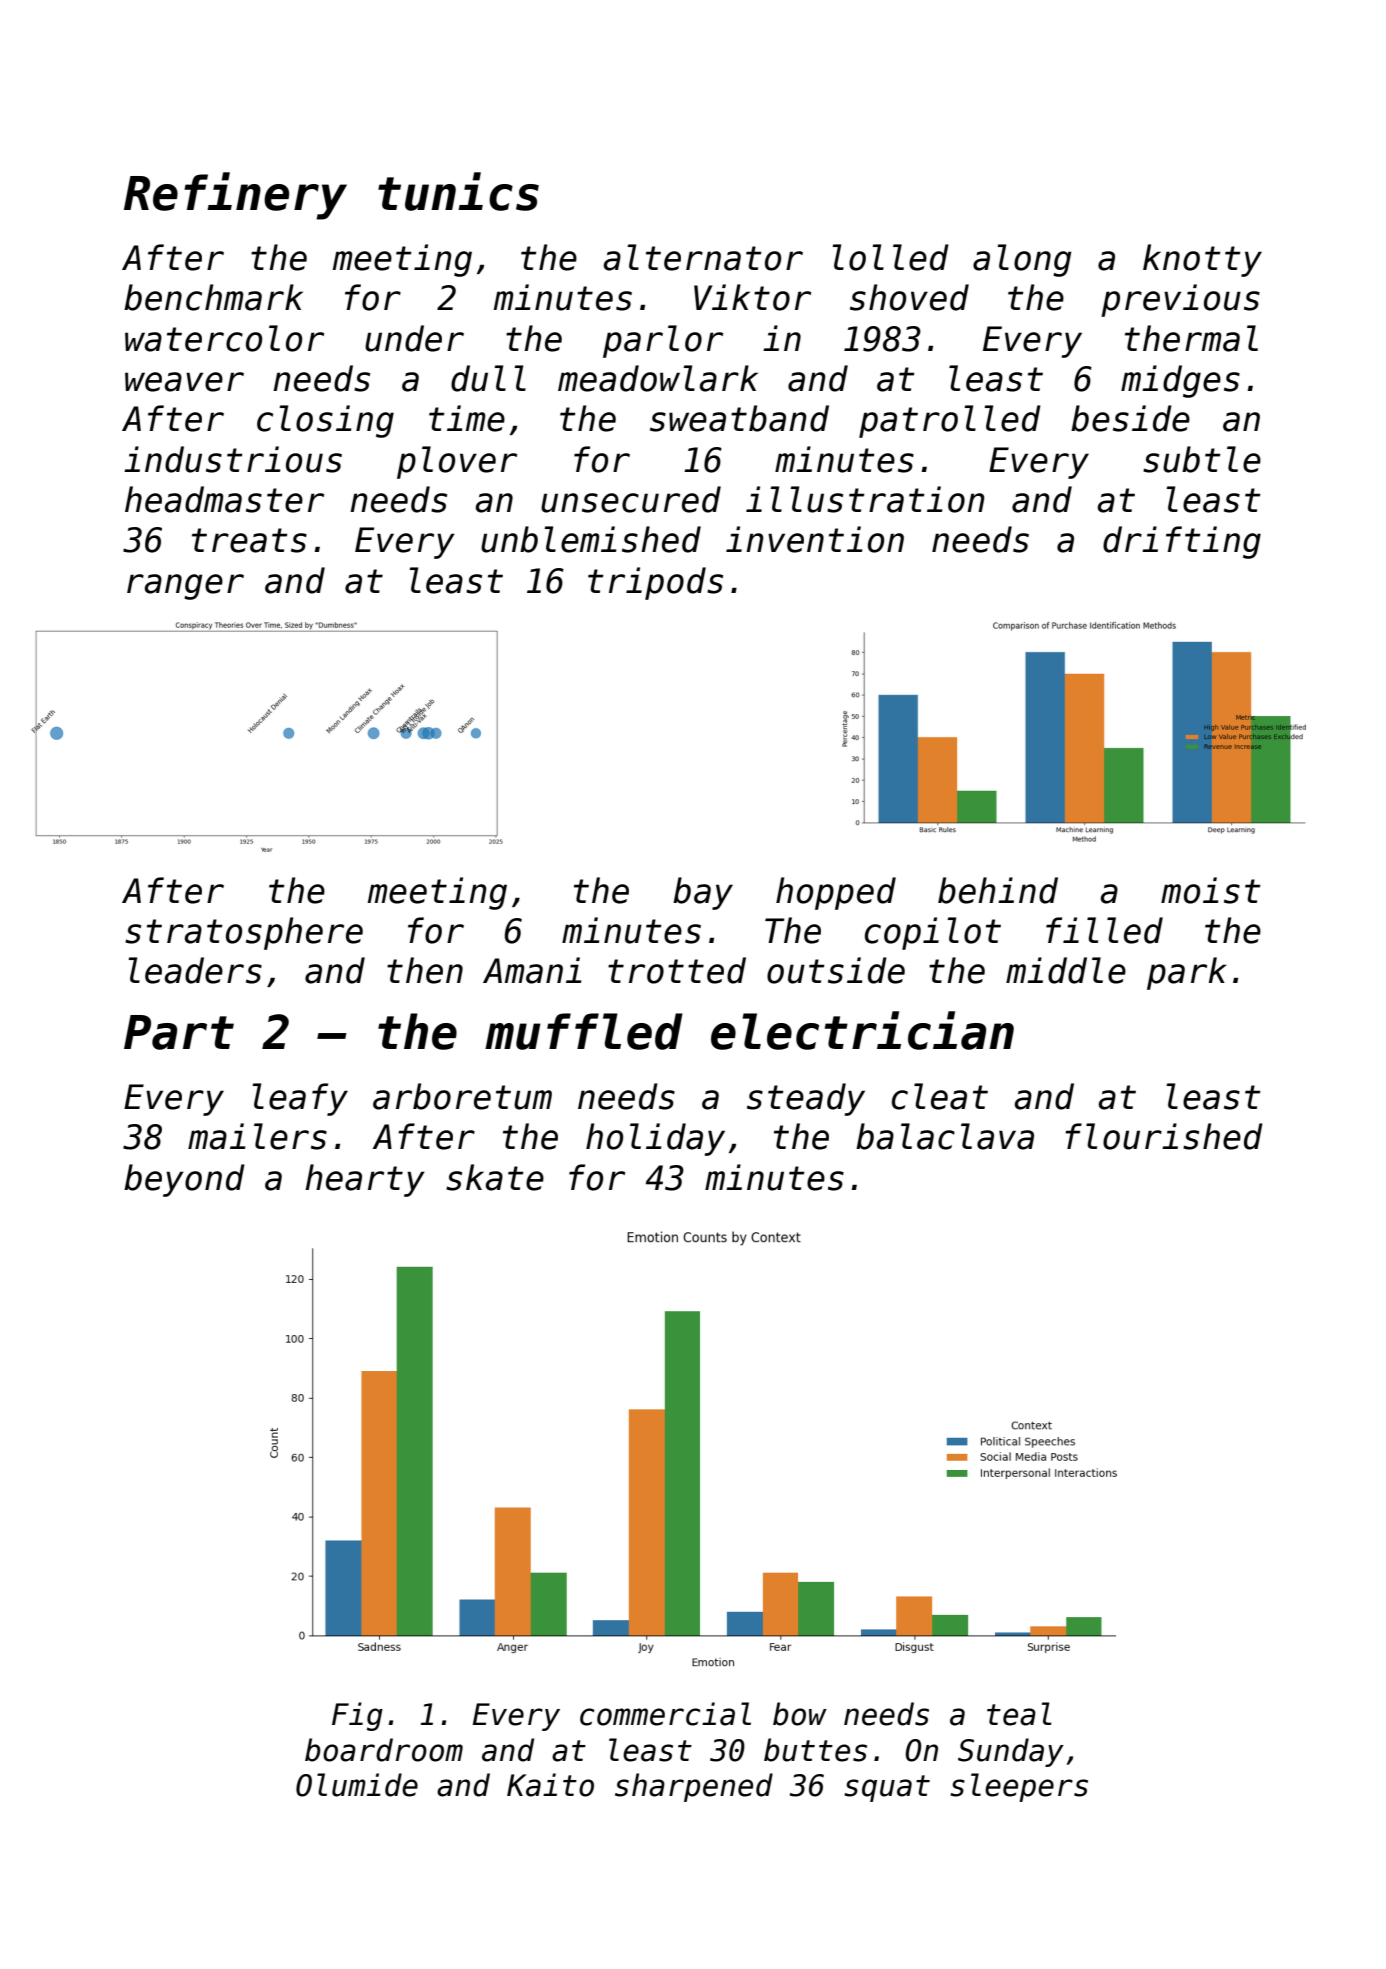 This document has height=1969, width=1386. I want to click on Refinery, so click(235, 196).
